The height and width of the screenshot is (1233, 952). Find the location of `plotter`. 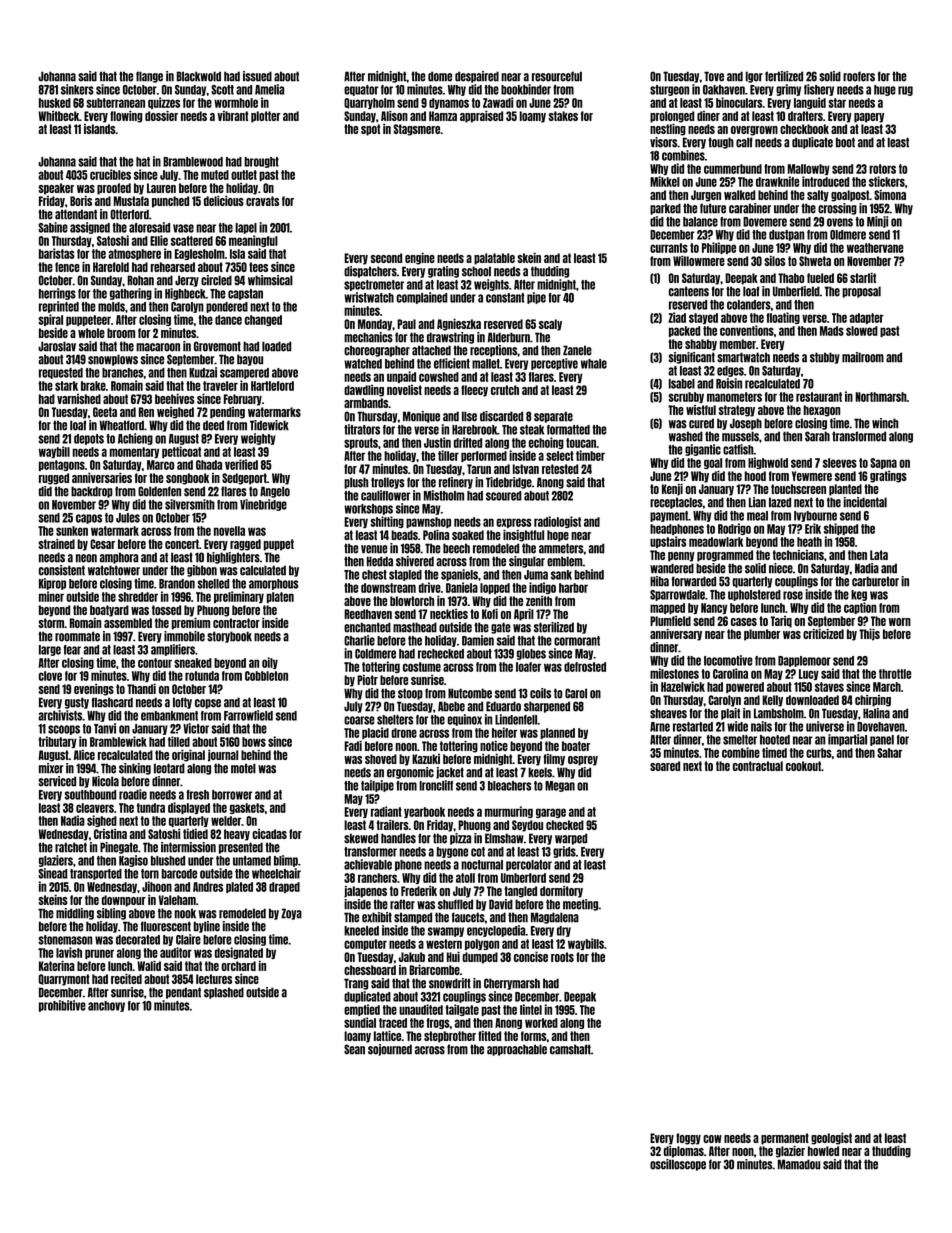

plotter is located at coordinates (266, 117).
